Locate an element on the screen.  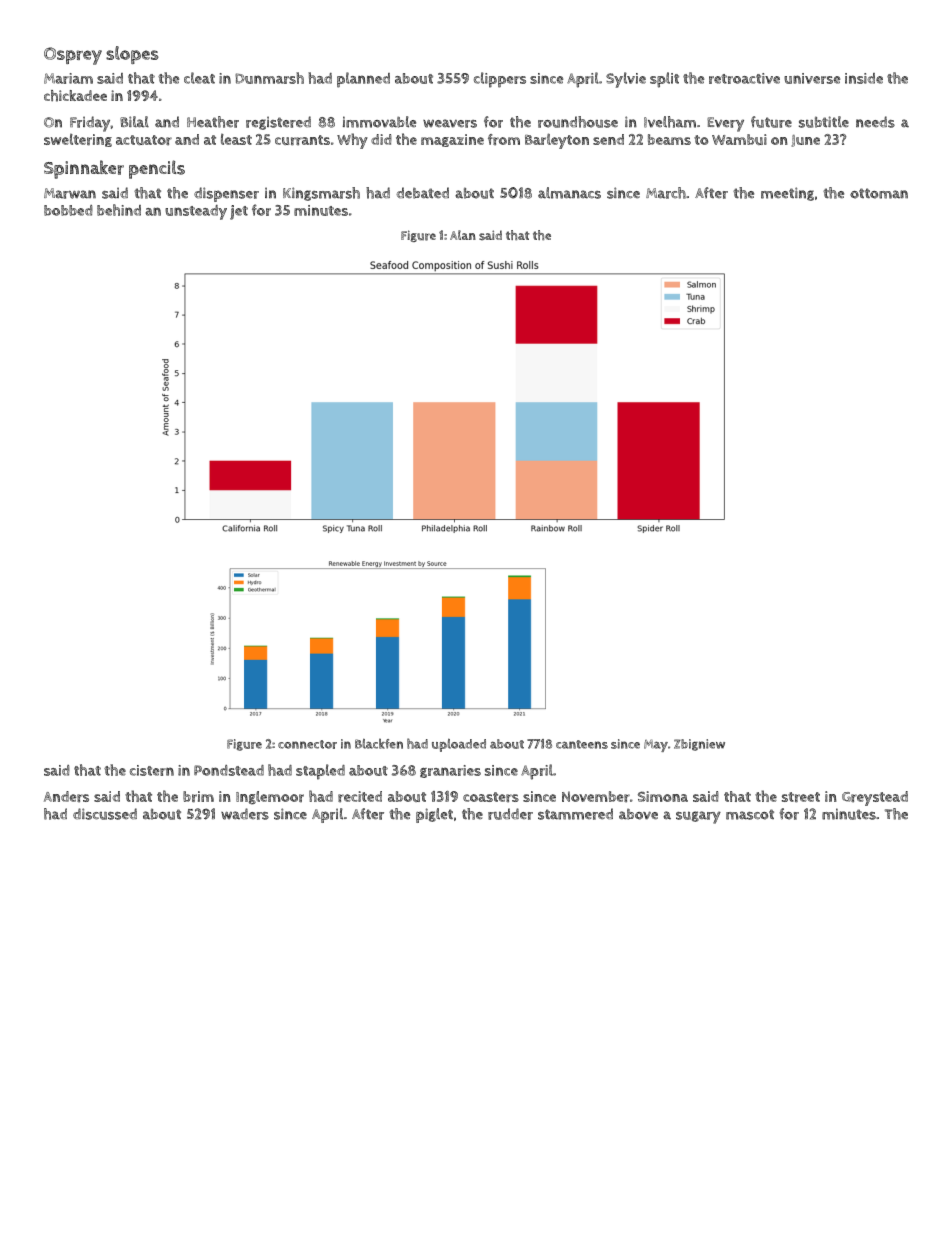
uploaded is located at coordinates (459, 745).
